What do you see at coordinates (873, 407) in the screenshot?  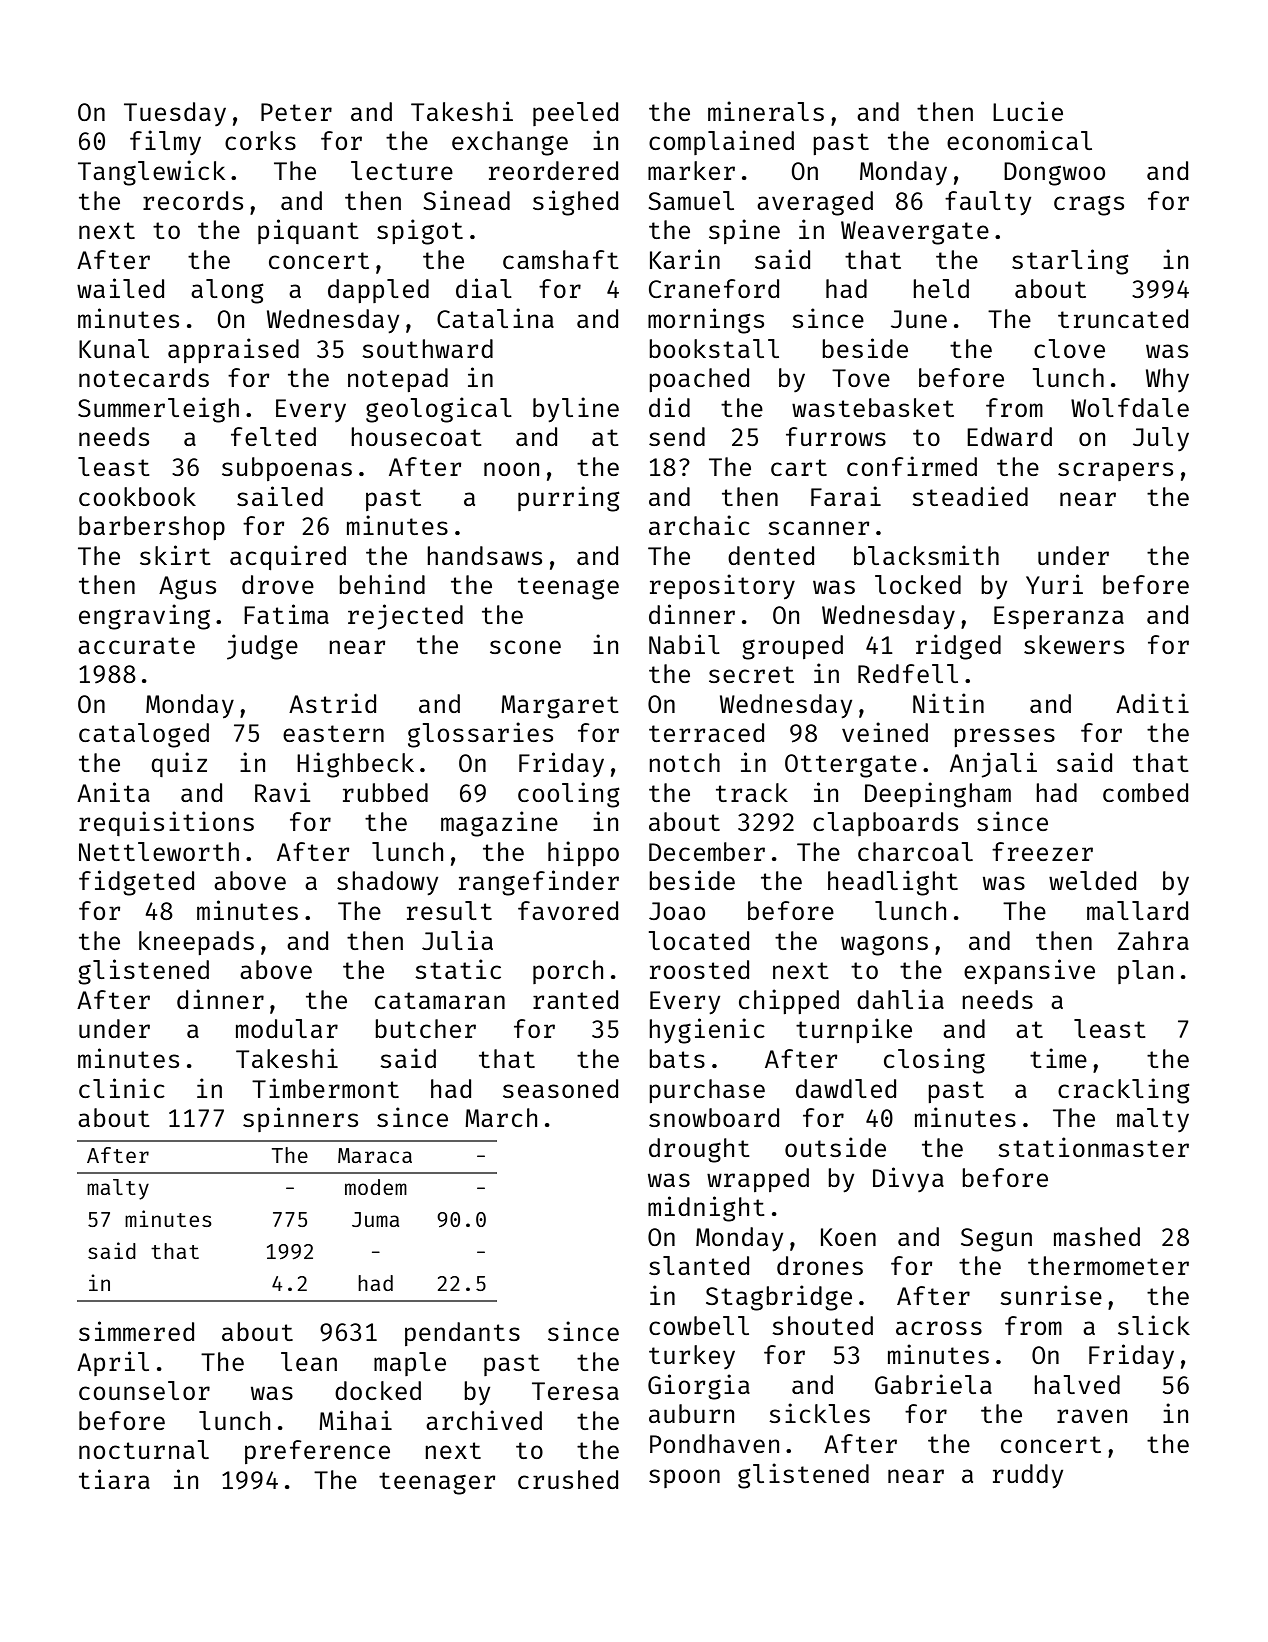 I see `wastebasket` at bounding box center [873, 407].
